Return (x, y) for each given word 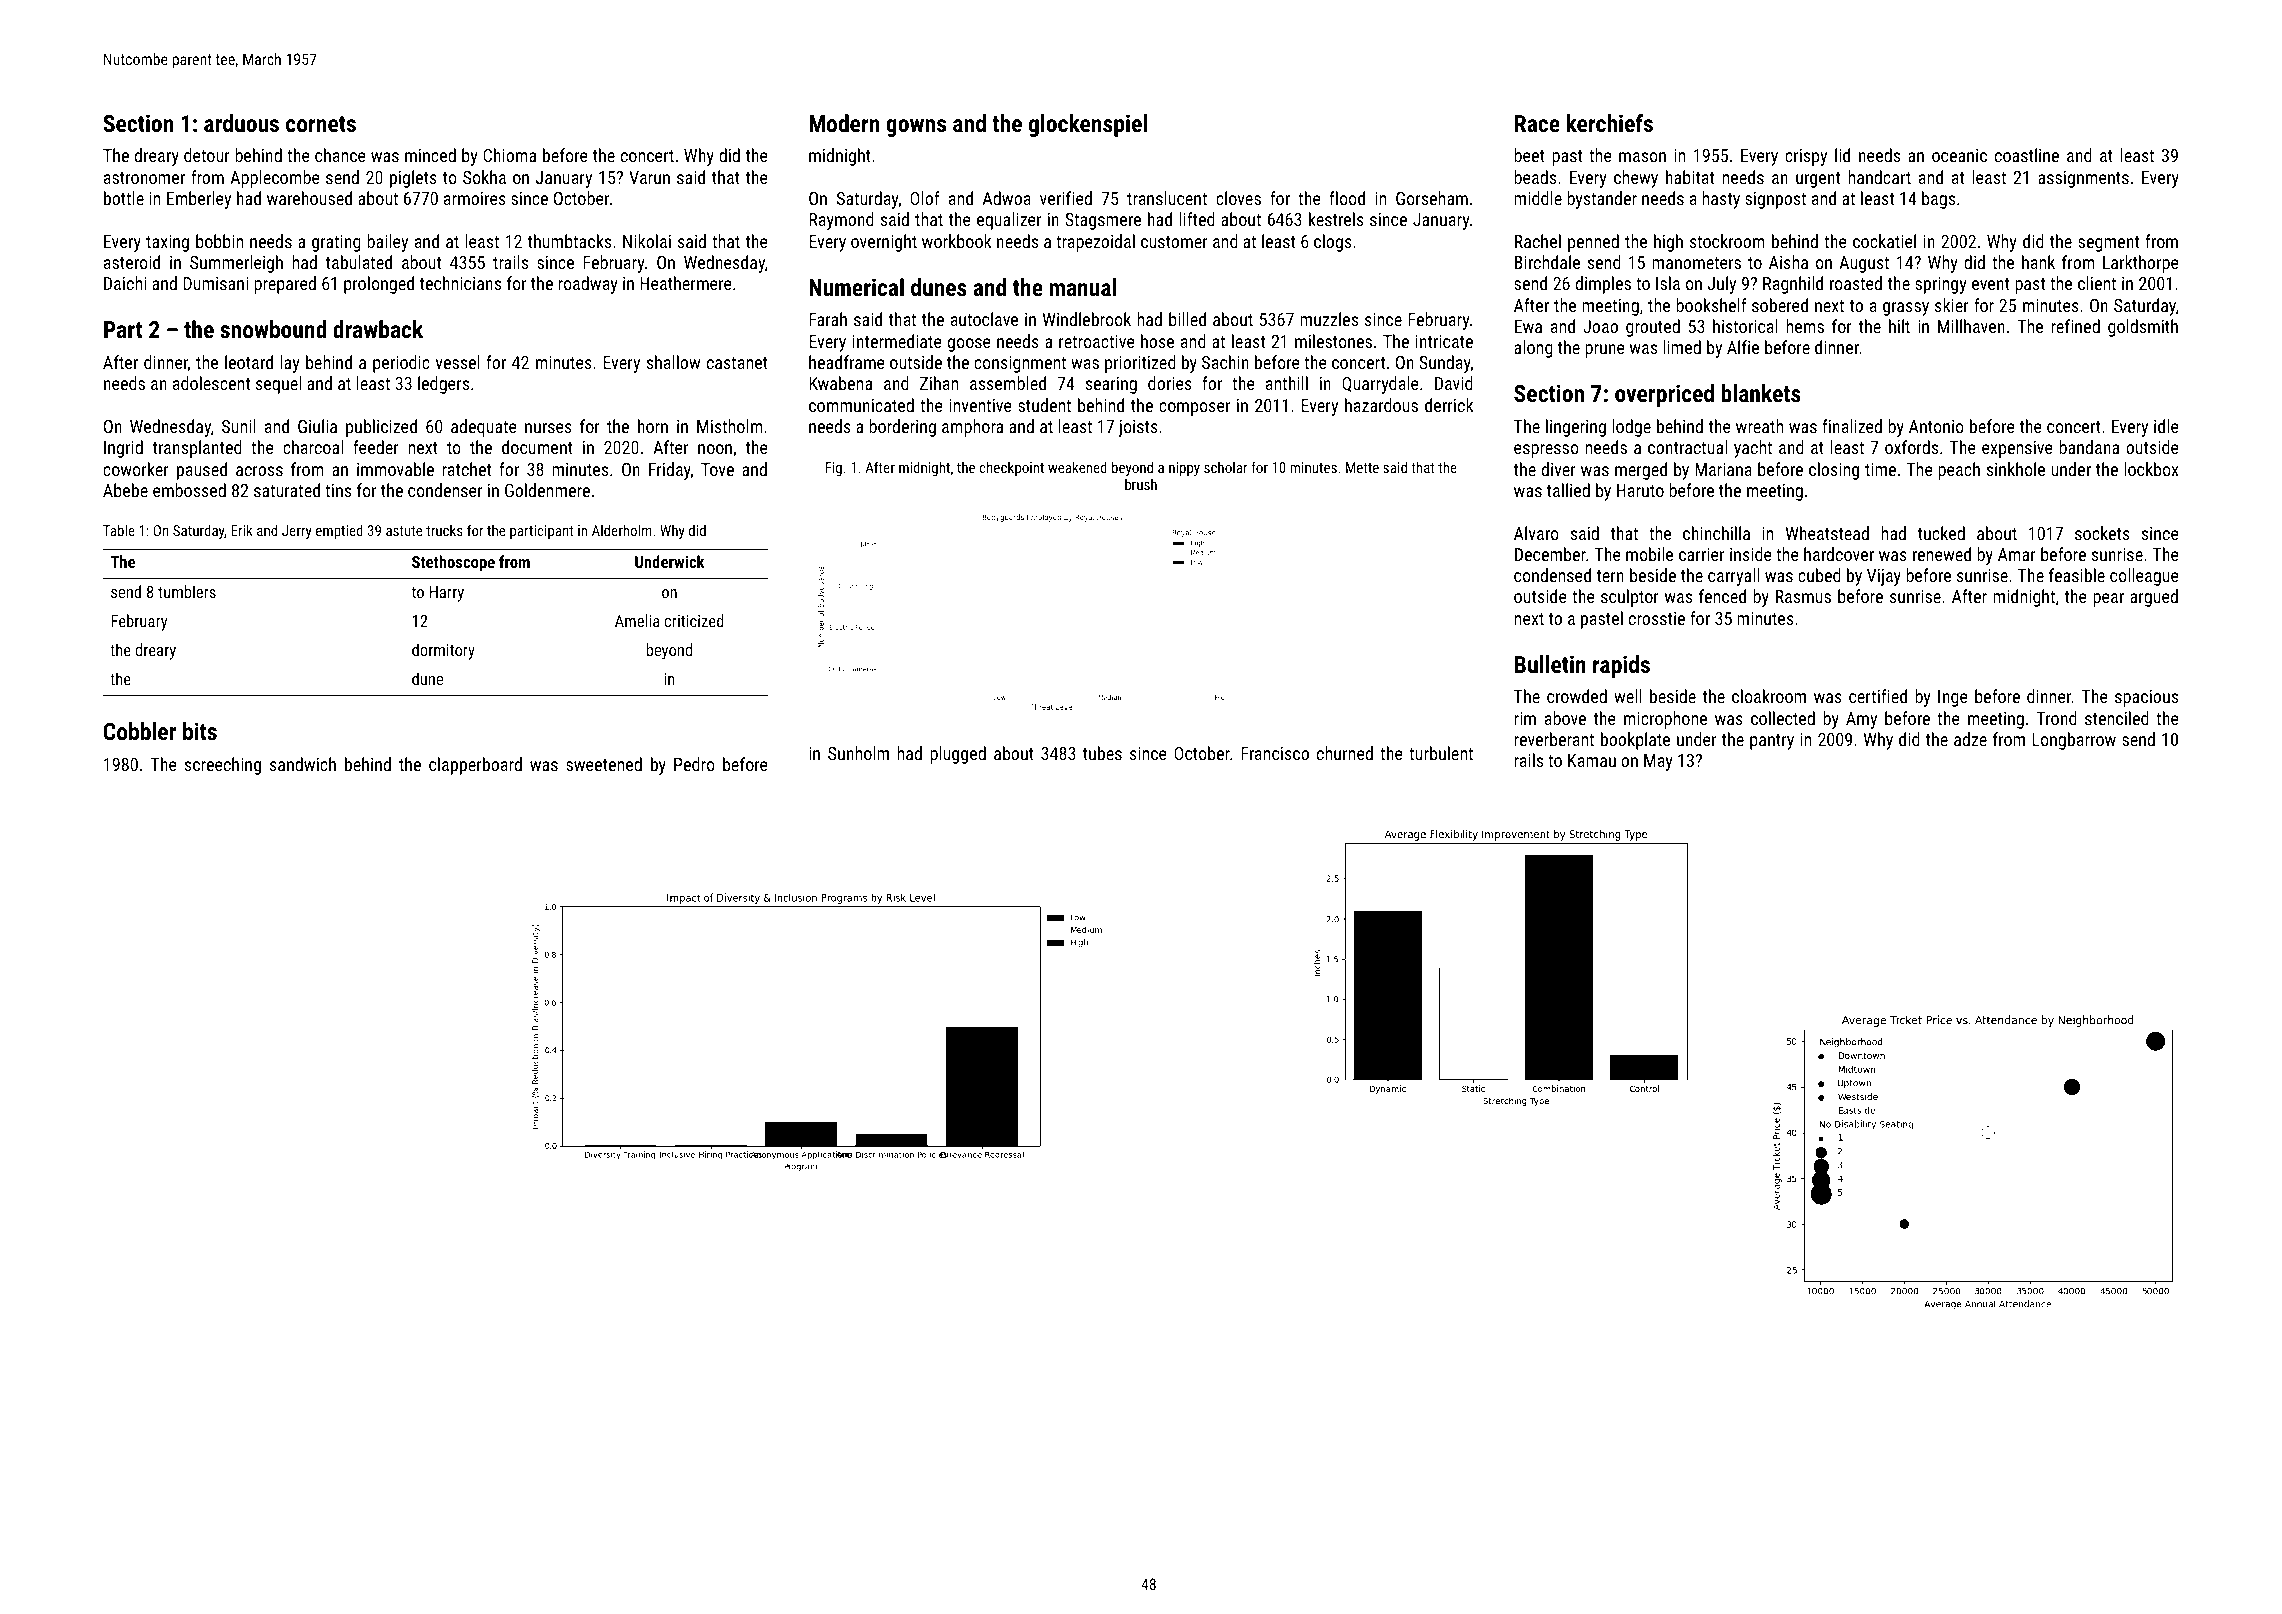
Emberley (199, 200)
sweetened (604, 764)
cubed (1819, 575)
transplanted (197, 449)
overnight (884, 243)
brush (1141, 484)
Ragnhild (1793, 285)
